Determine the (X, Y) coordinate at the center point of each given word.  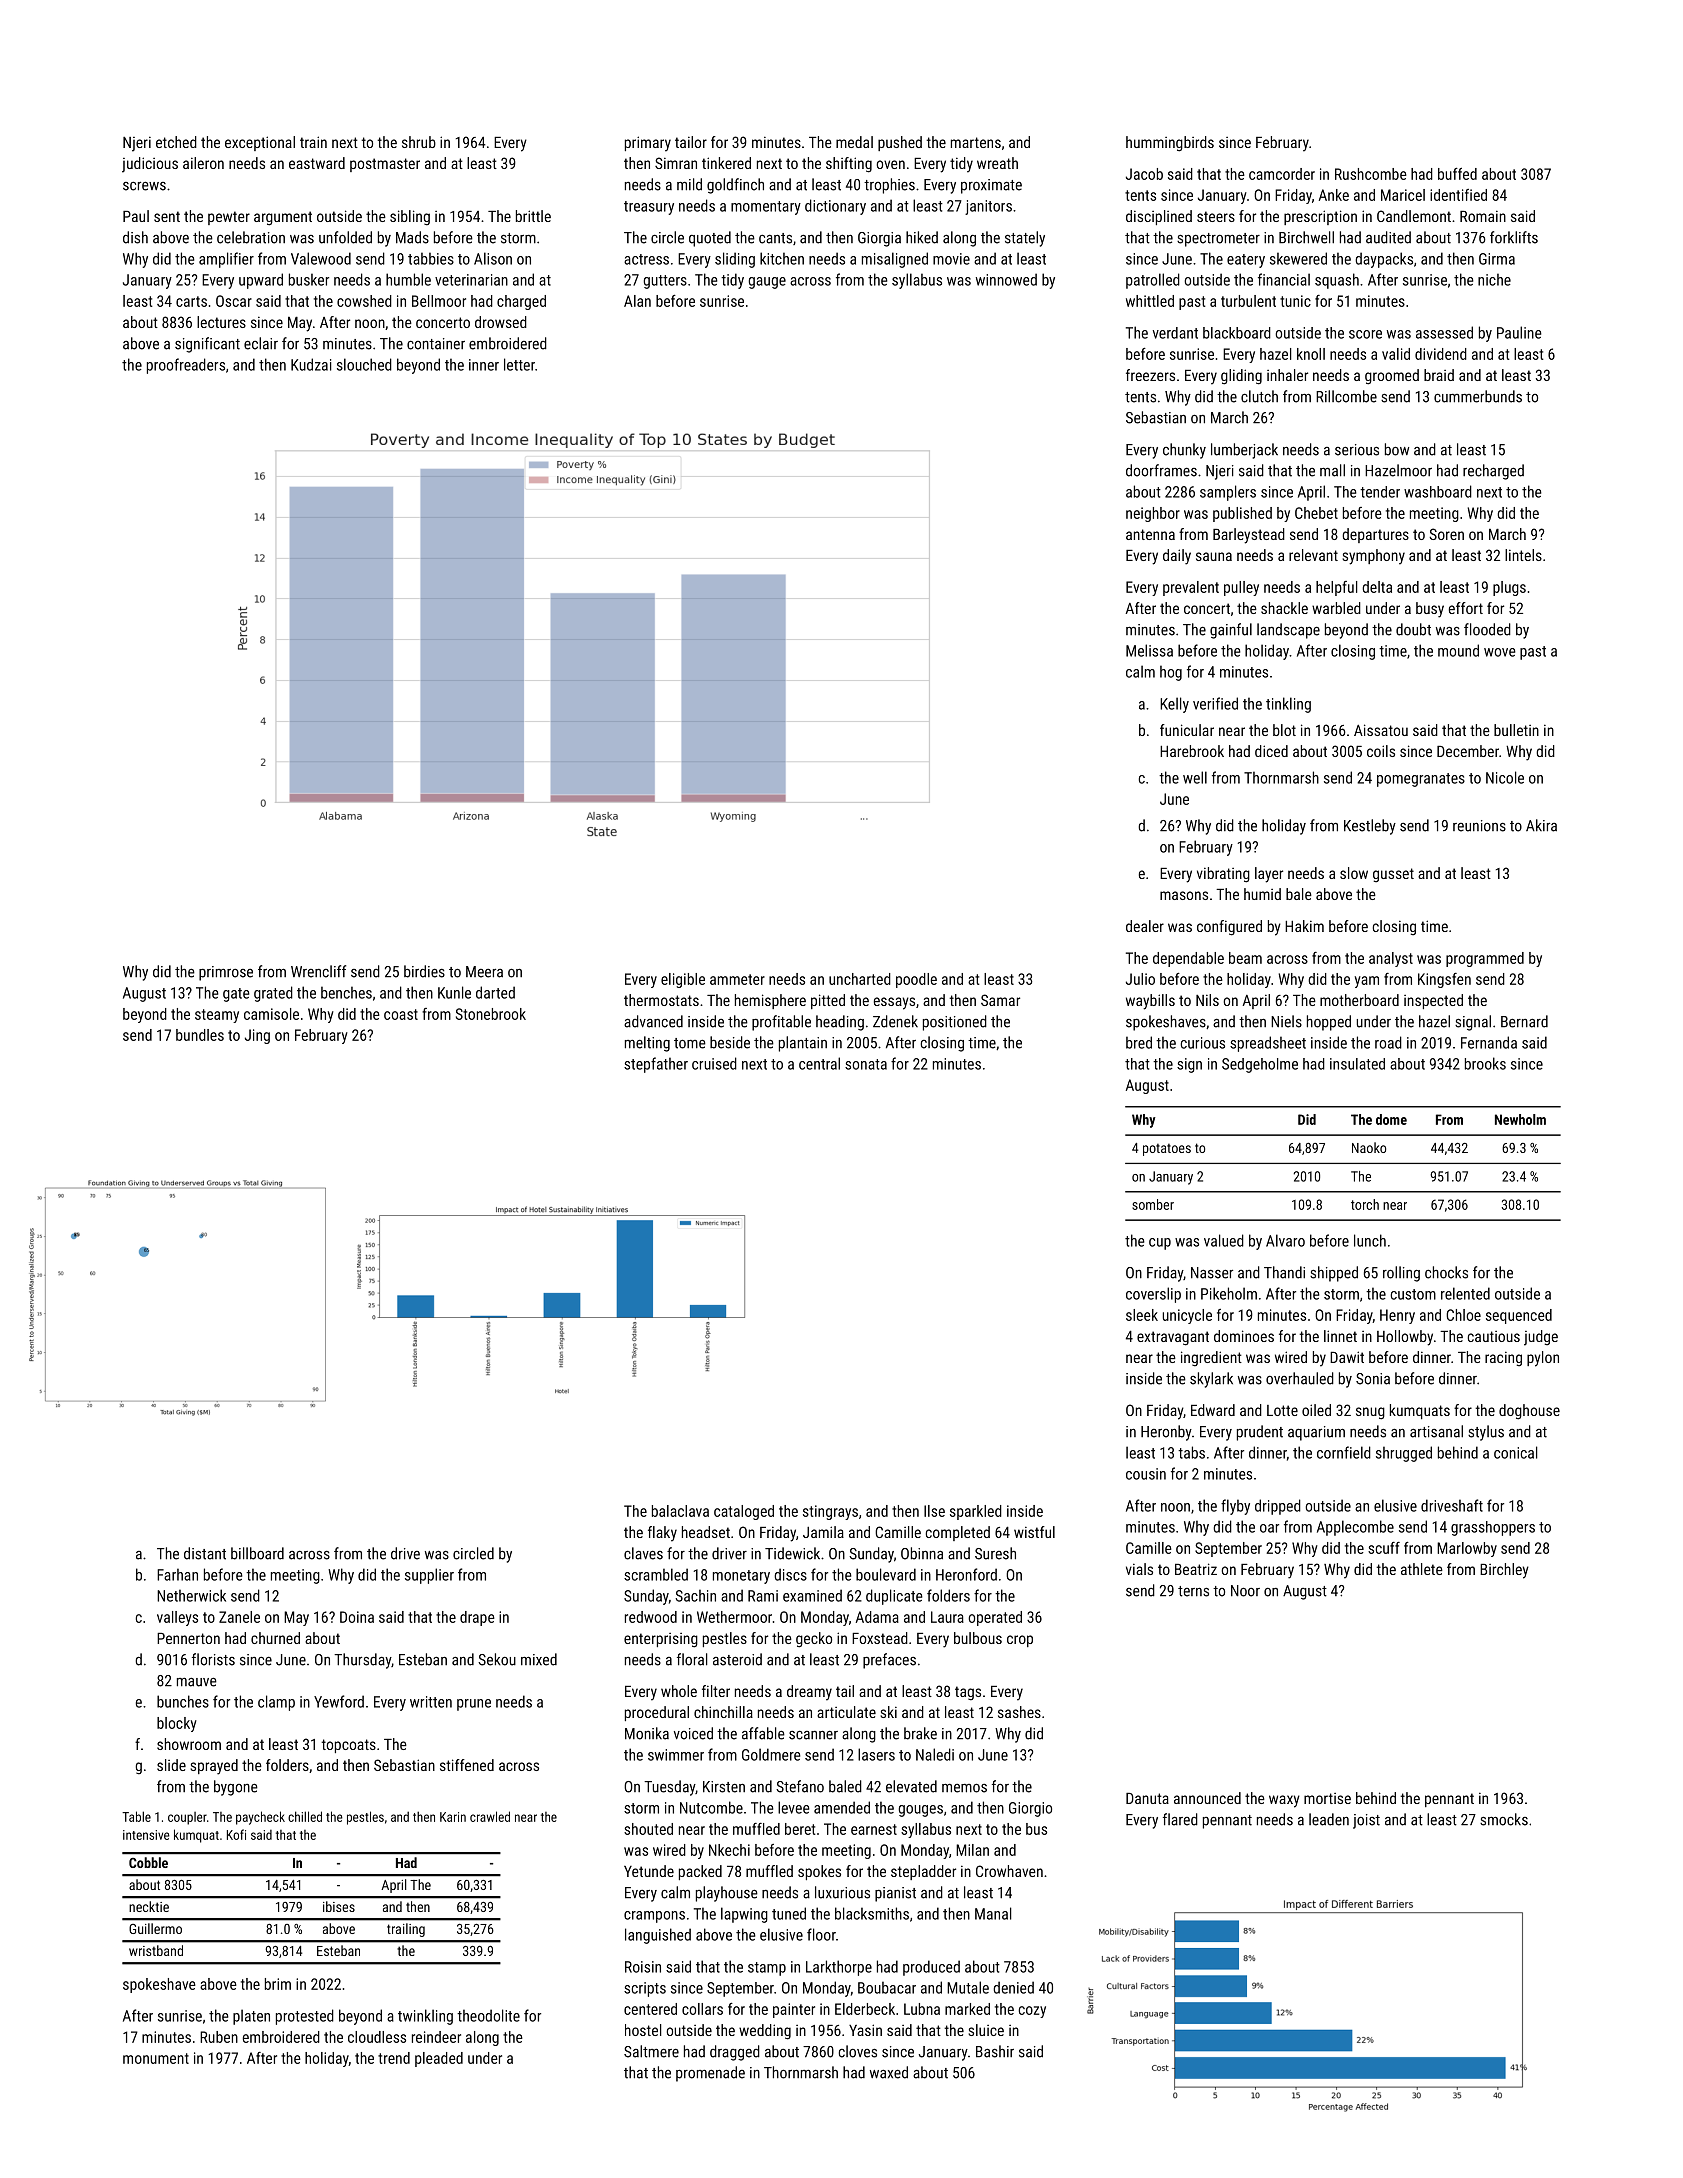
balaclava (680, 1511)
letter (519, 364)
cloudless (377, 2037)
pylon (1543, 1359)
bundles (200, 1035)
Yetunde (649, 1871)
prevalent (1191, 588)
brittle (533, 216)
